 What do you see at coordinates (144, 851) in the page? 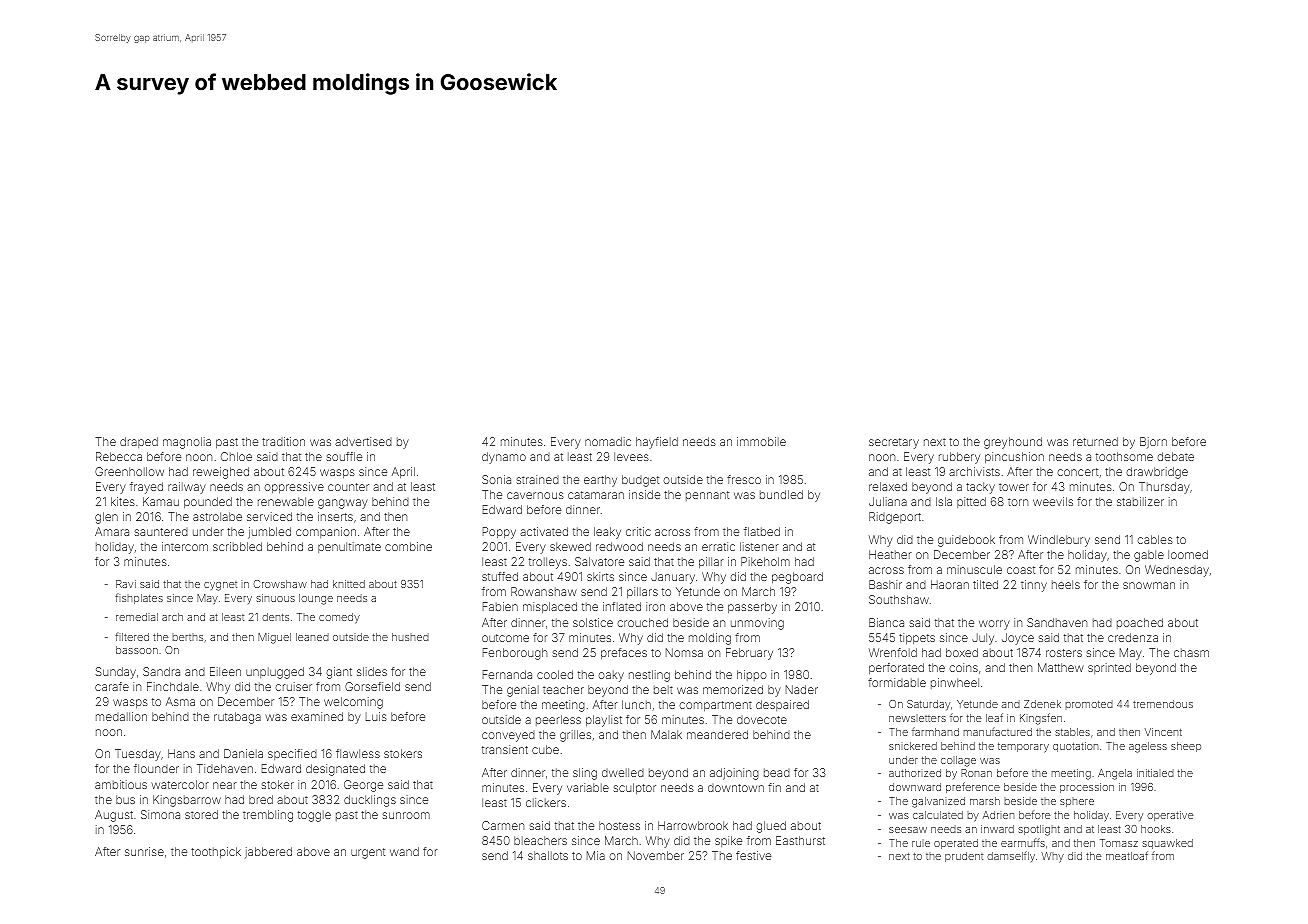
I see `sunrise` at bounding box center [144, 851].
